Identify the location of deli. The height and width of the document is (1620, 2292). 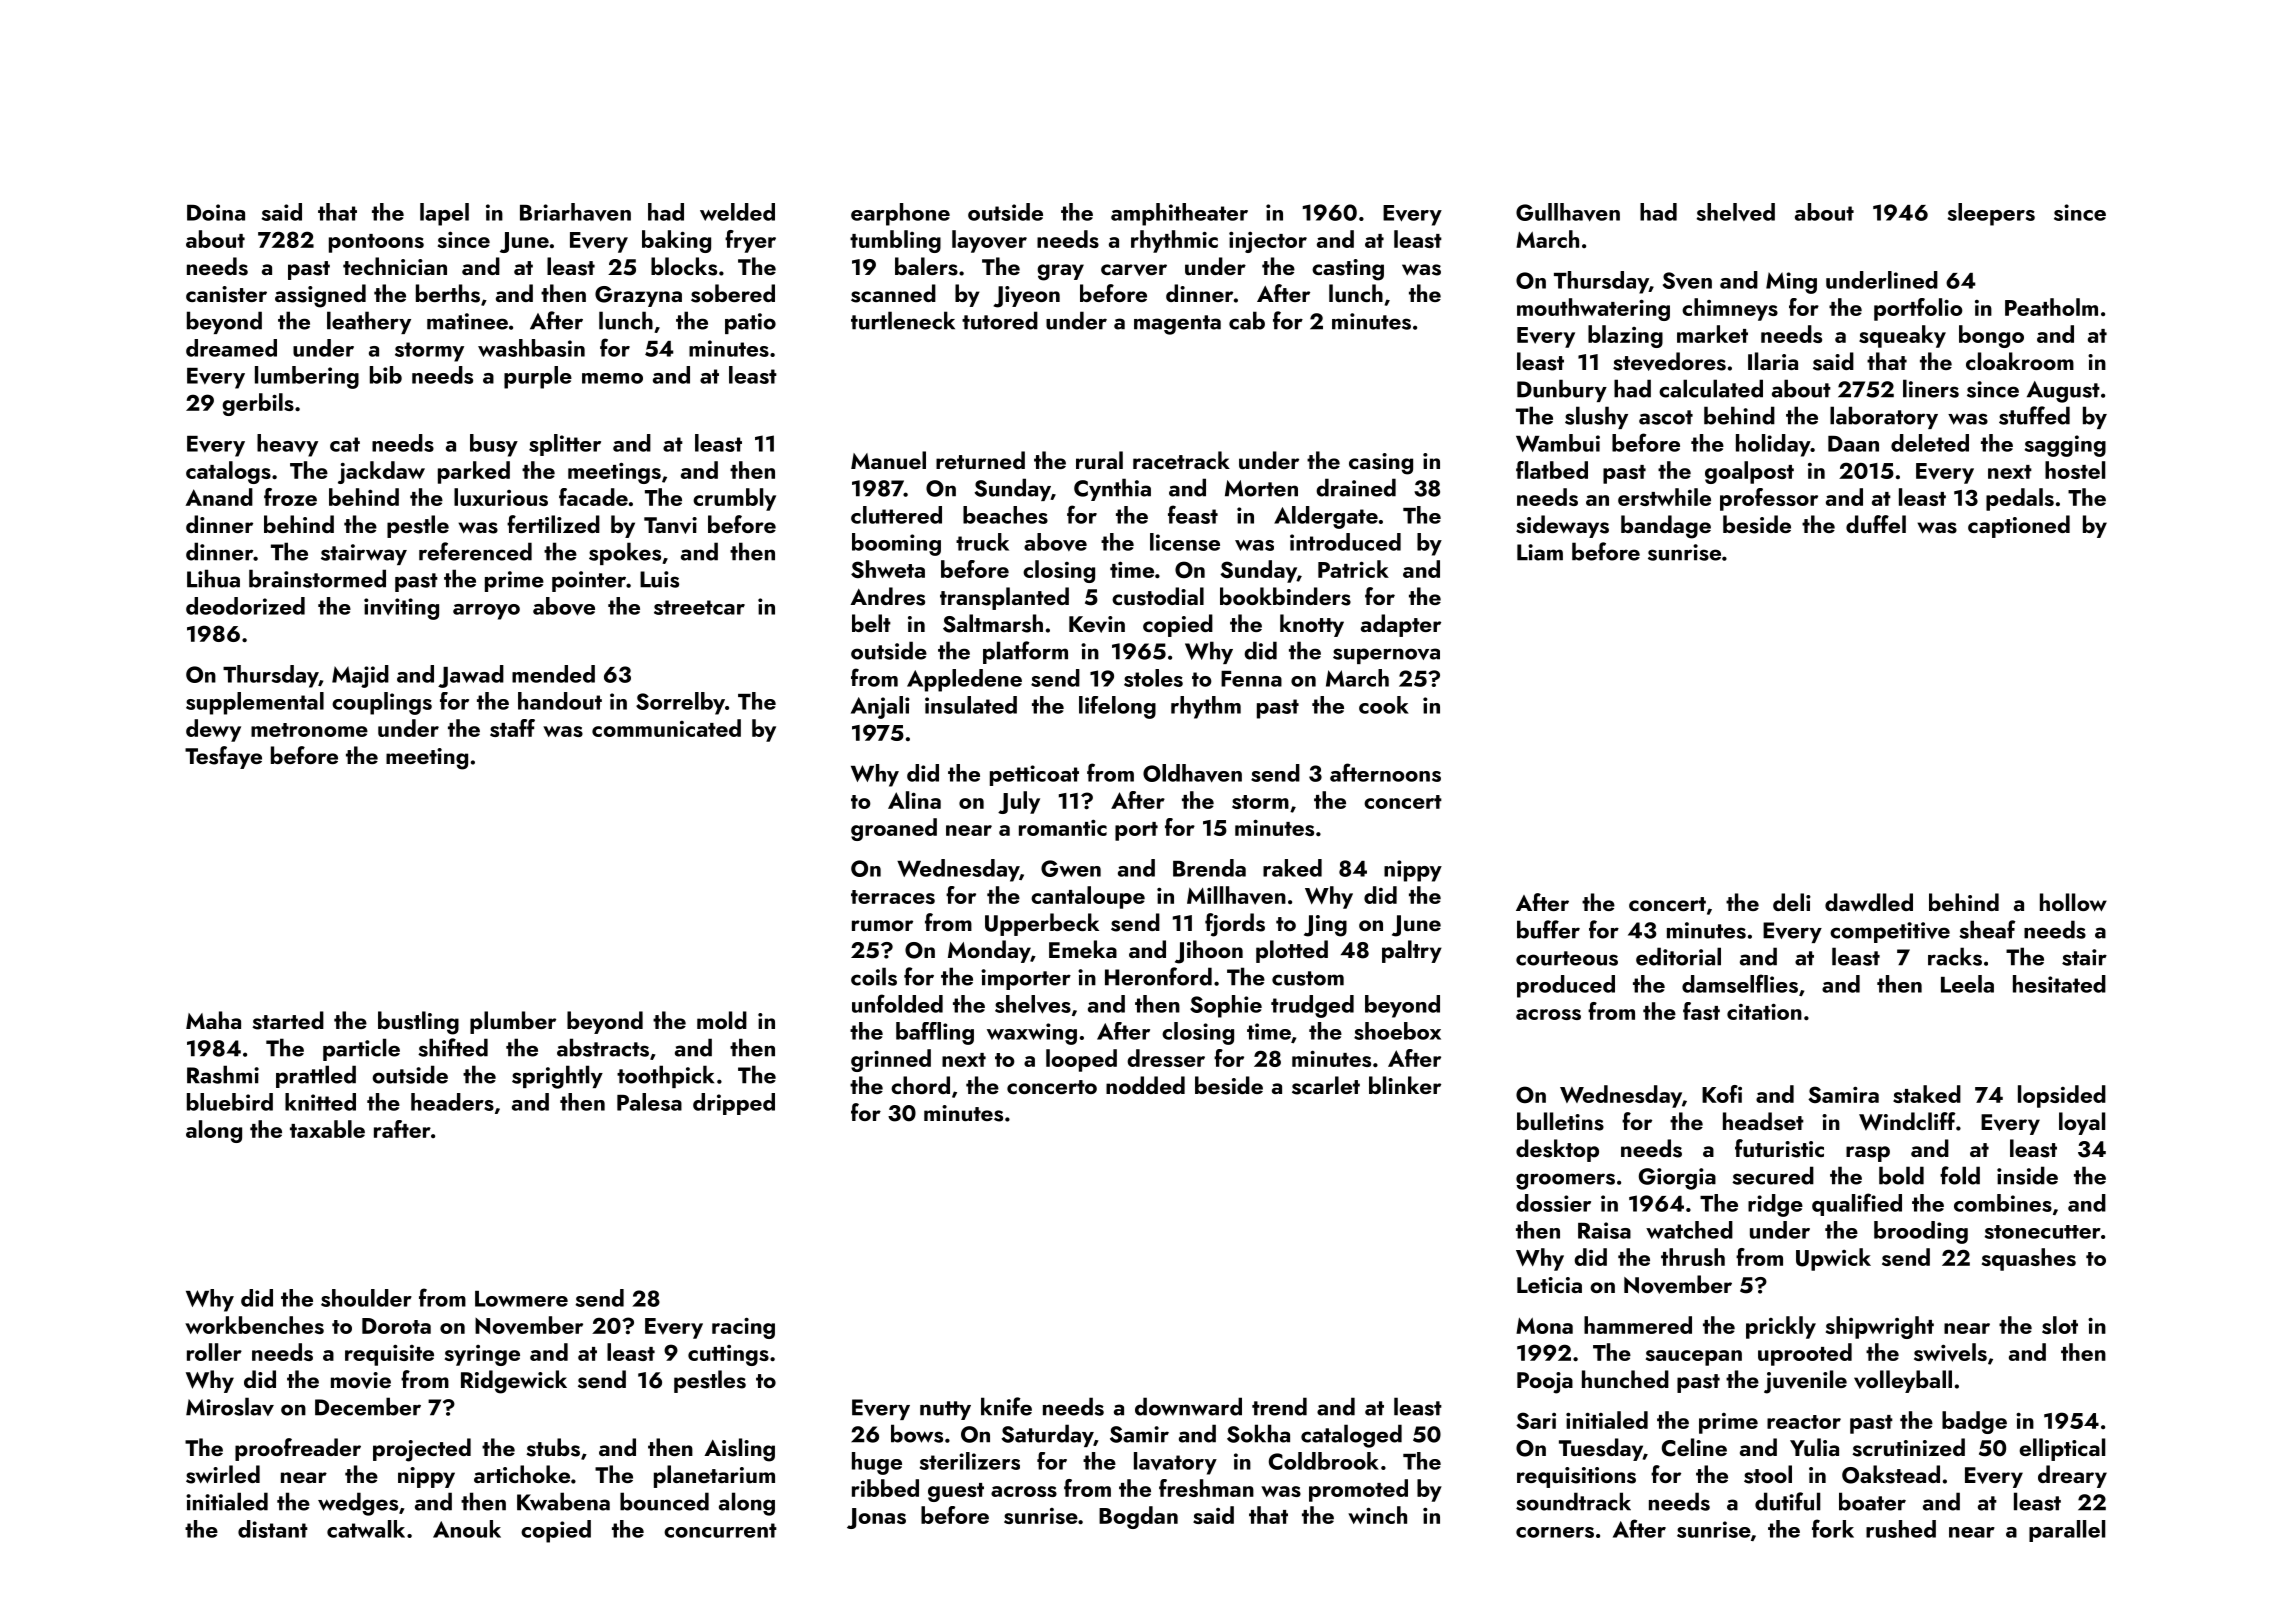
(1792, 902).
